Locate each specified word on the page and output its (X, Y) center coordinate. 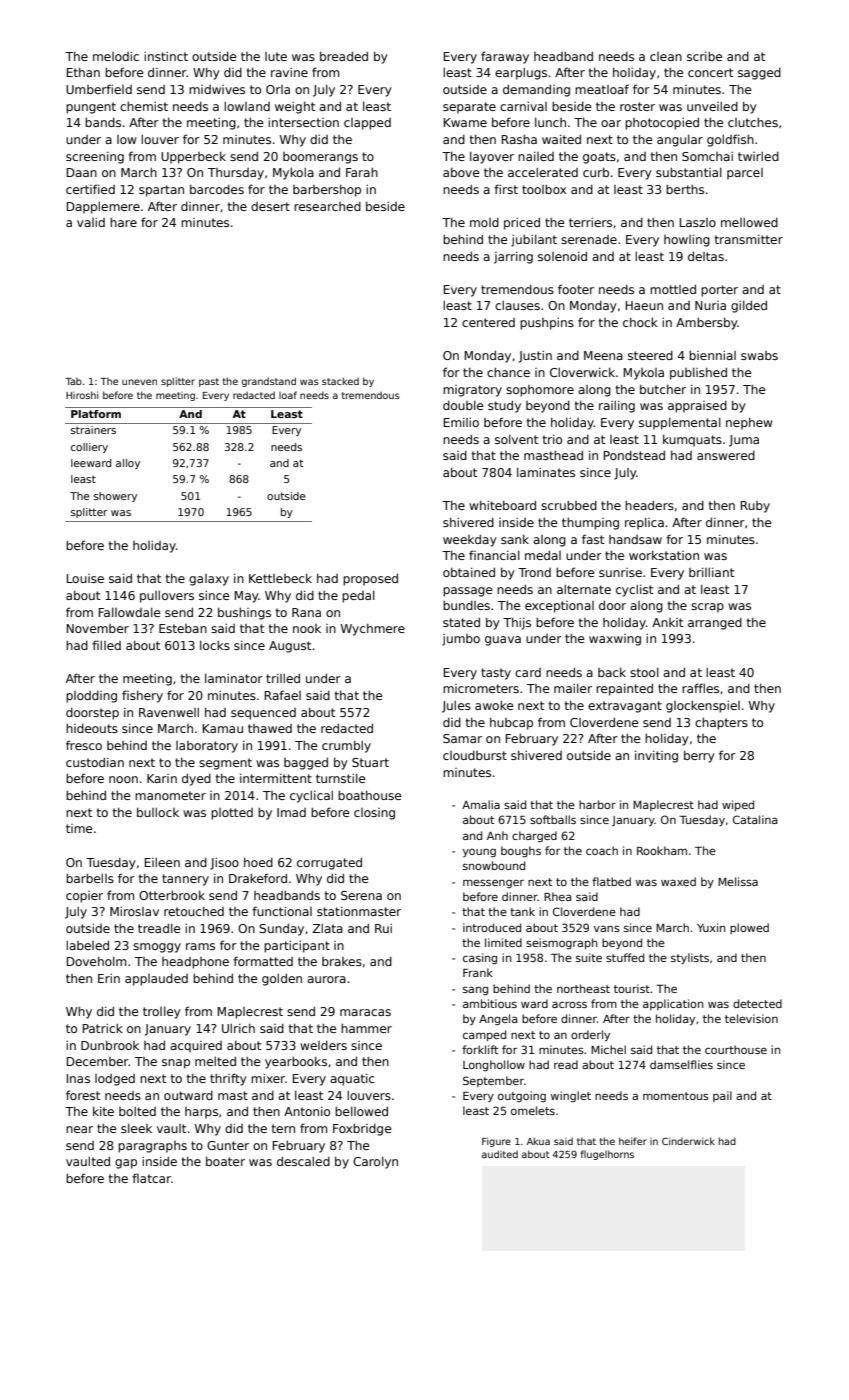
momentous (676, 1096)
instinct (166, 56)
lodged (115, 1080)
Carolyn (375, 1163)
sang (475, 991)
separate (469, 108)
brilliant (711, 572)
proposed (370, 579)
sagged (759, 74)
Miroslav (134, 911)
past (209, 382)
